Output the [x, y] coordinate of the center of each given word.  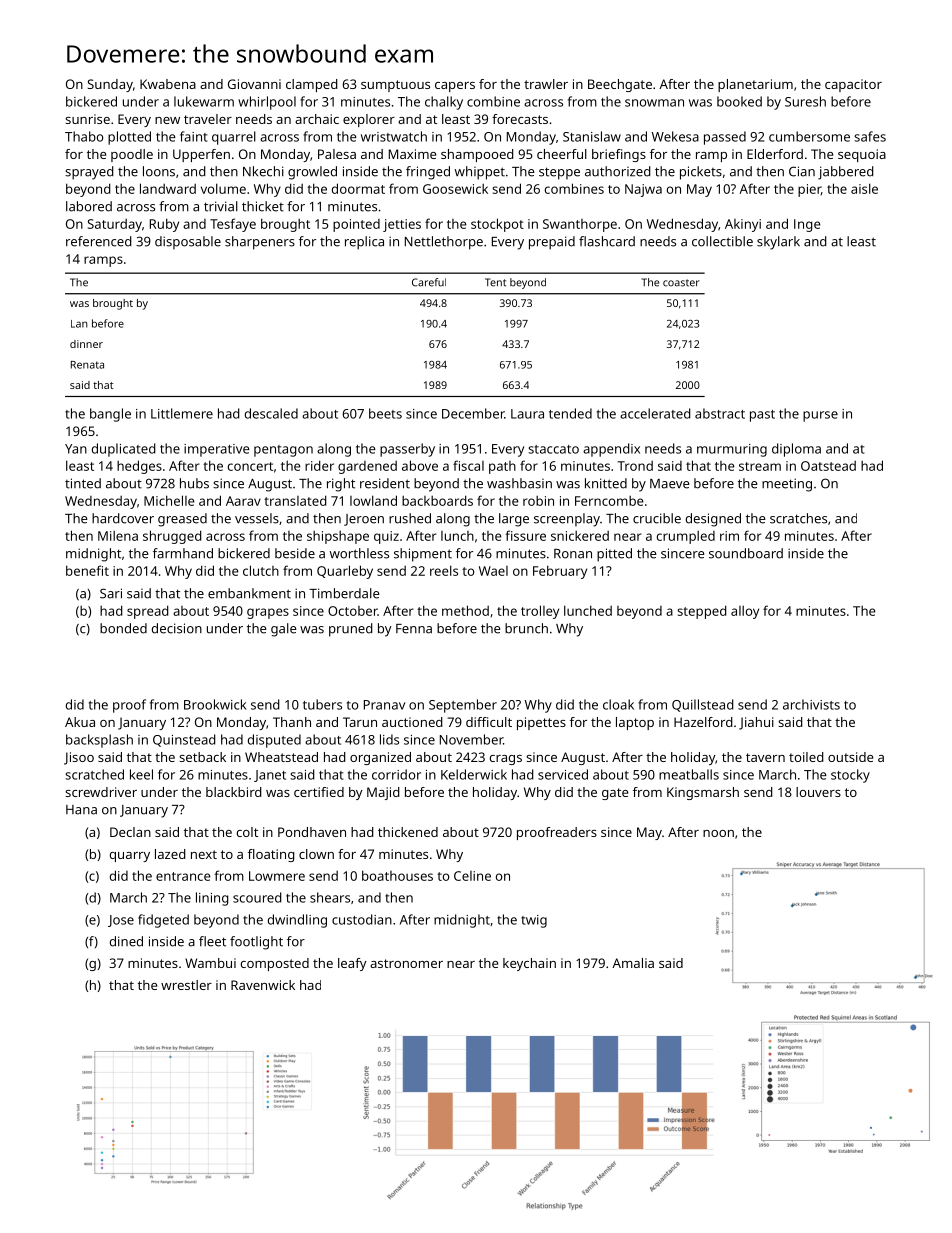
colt [247, 832]
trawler [546, 84]
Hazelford [703, 722]
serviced [563, 774]
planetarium [755, 85]
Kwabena [168, 84]
